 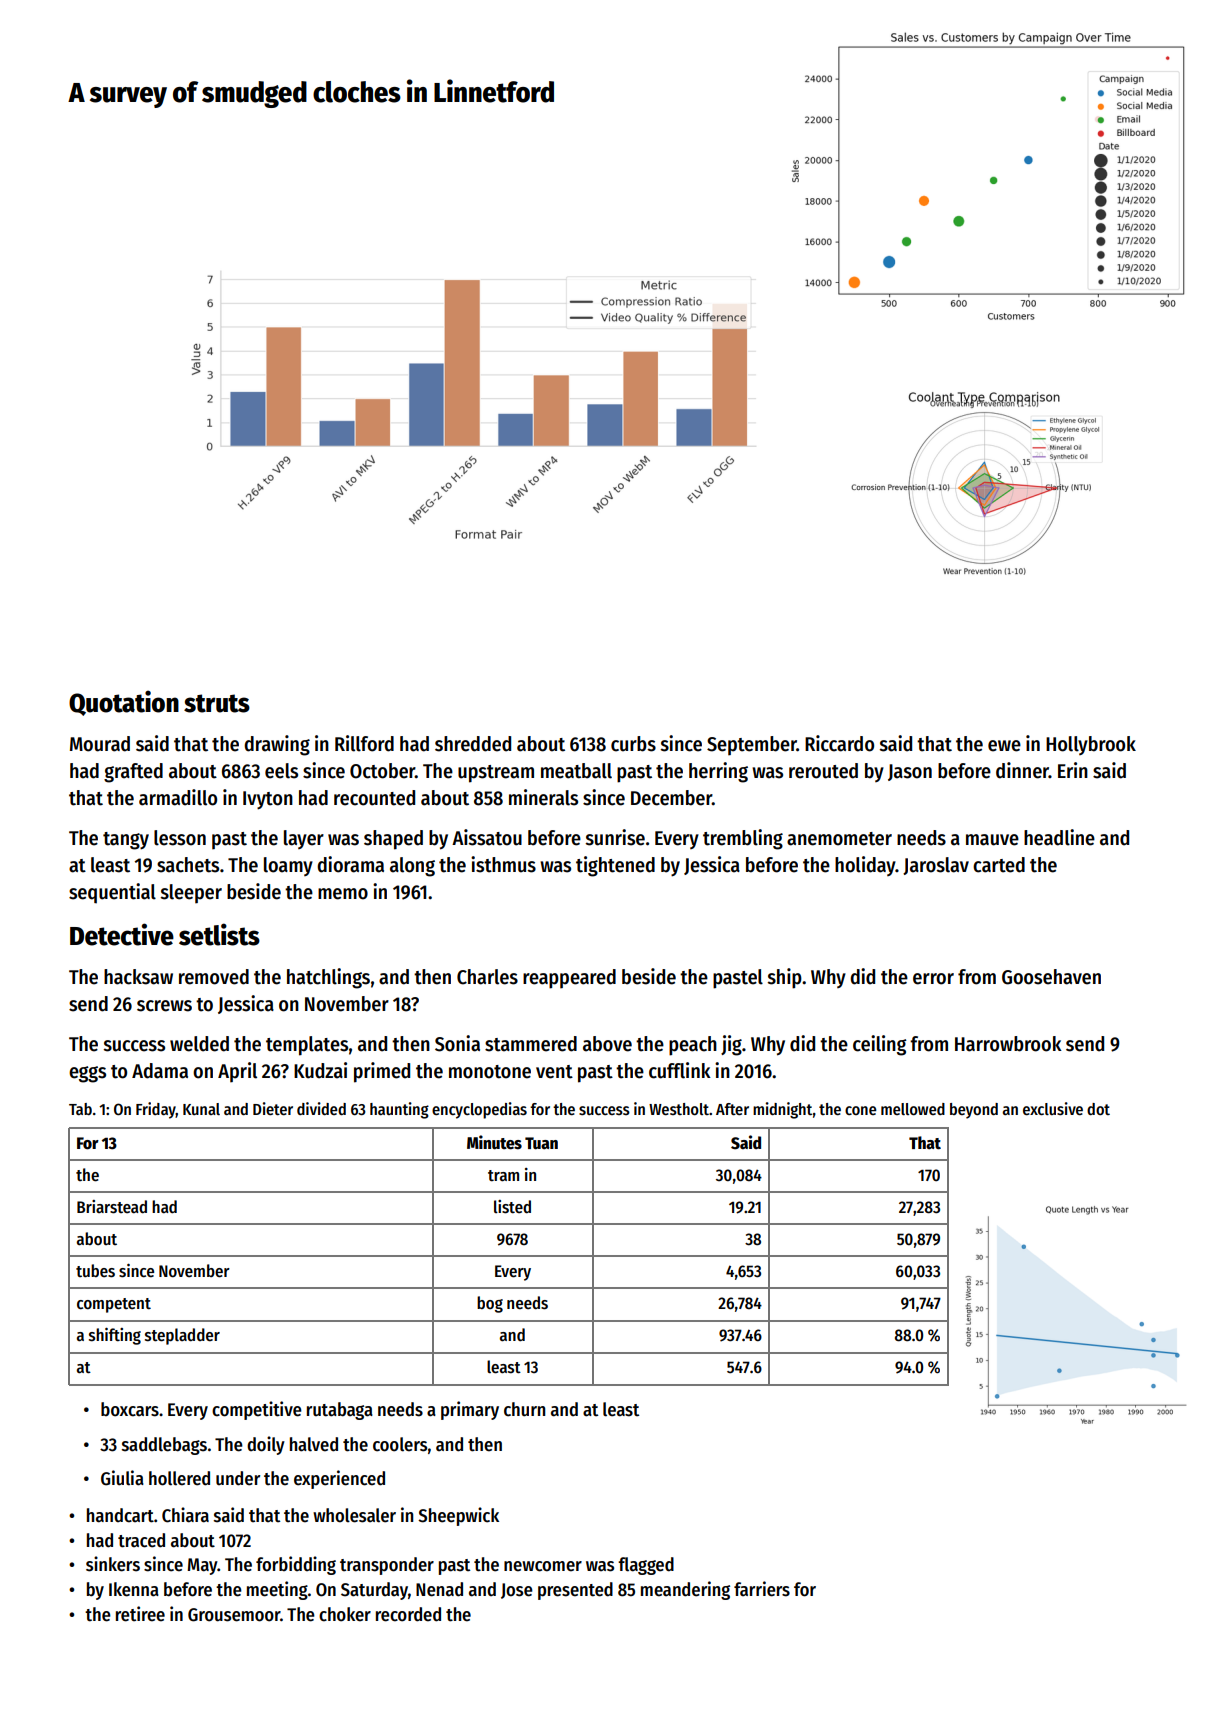 I want to click on forbidding, so click(x=296, y=1565).
